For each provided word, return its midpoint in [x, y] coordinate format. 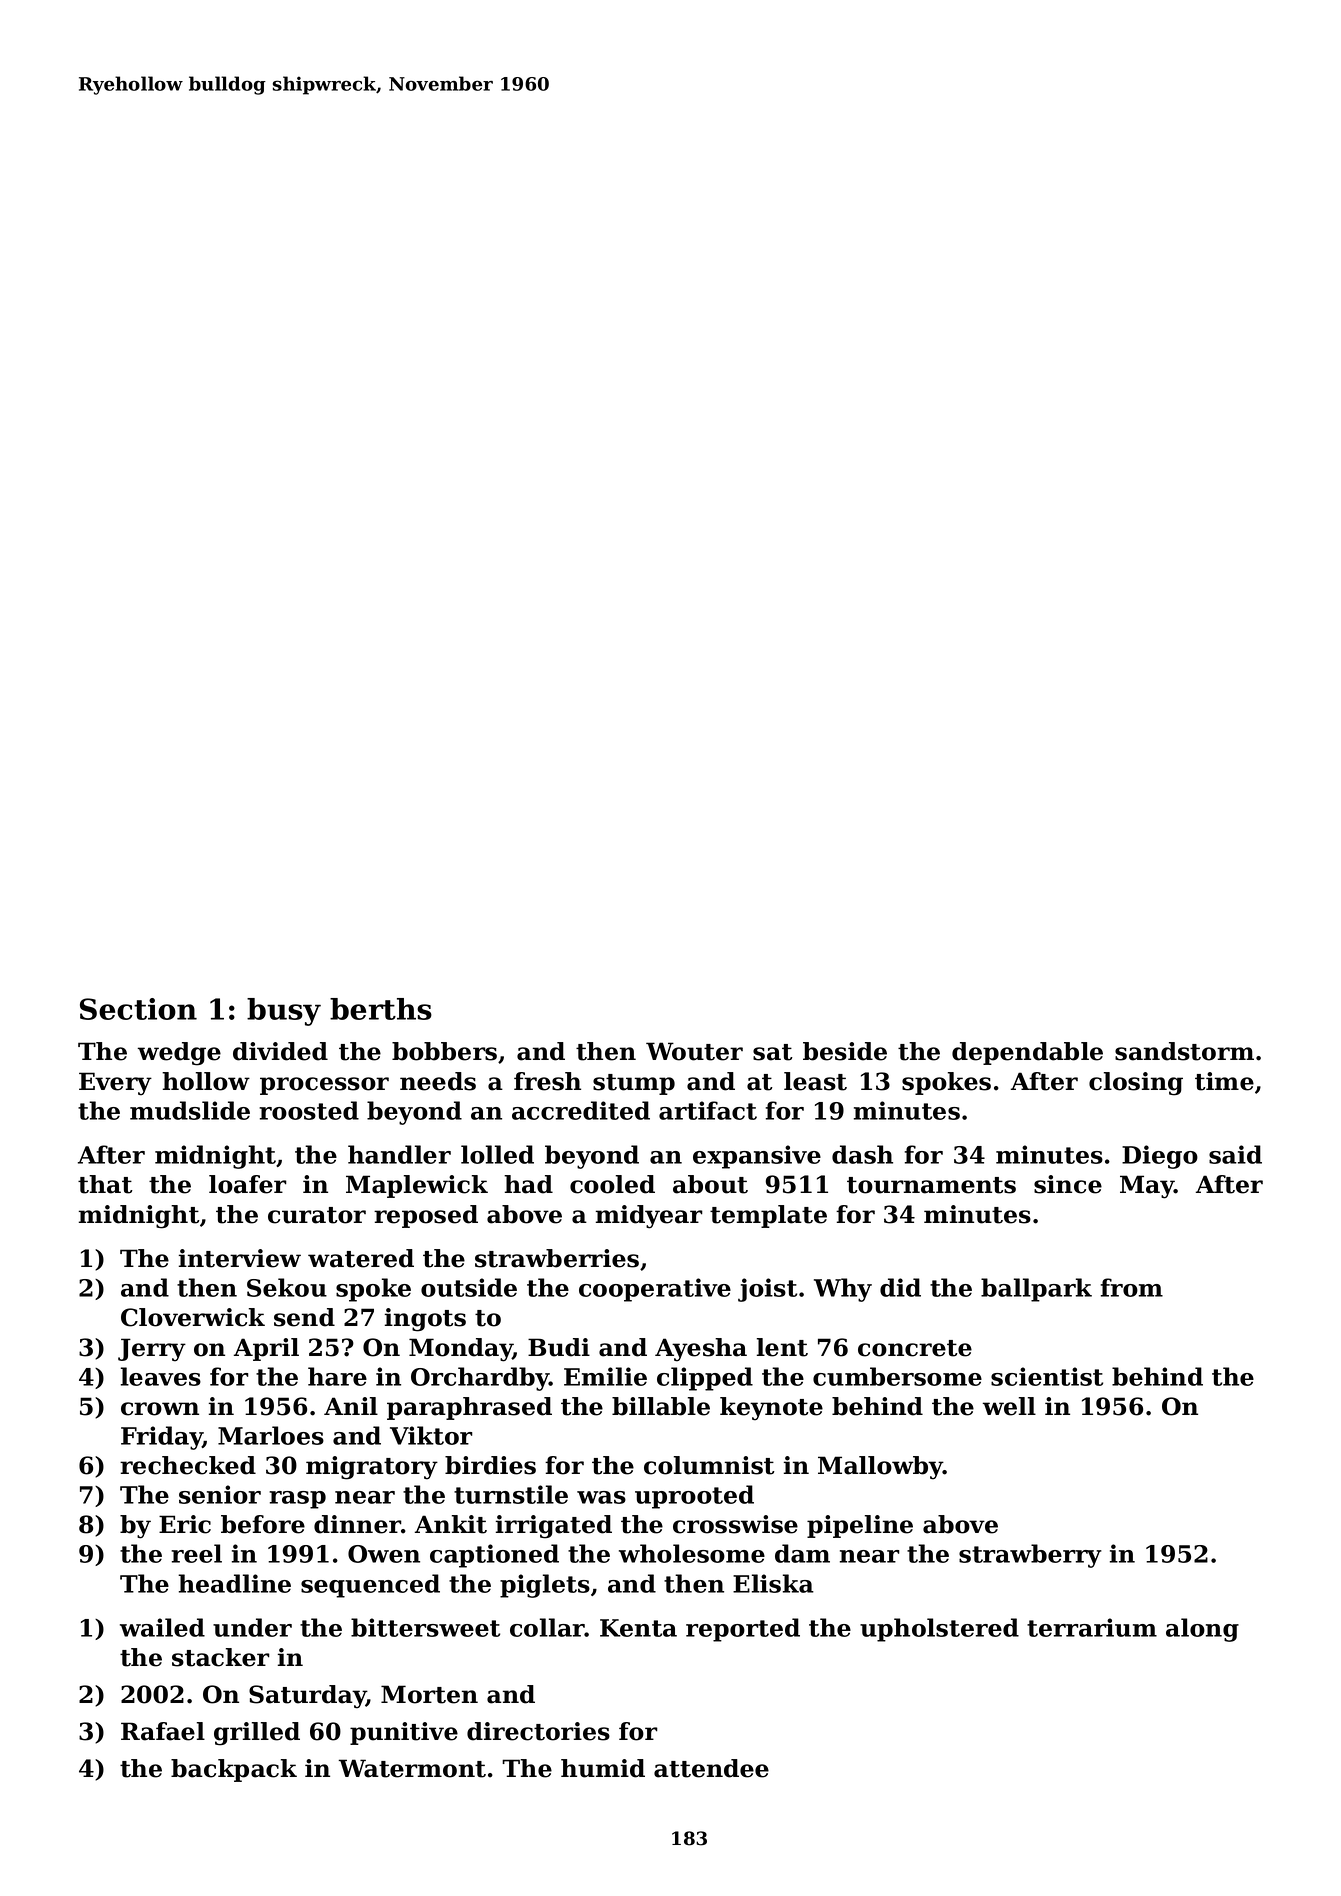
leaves [161, 1376]
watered [361, 1258]
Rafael [163, 1731]
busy [284, 1012]
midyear [649, 1217]
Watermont [412, 1768]
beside [845, 1051]
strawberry [1030, 1556]
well [1009, 1406]
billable [661, 1406]
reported [743, 1630]
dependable [1027, 1053]
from [1132, 1287]
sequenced [370, 1586]
